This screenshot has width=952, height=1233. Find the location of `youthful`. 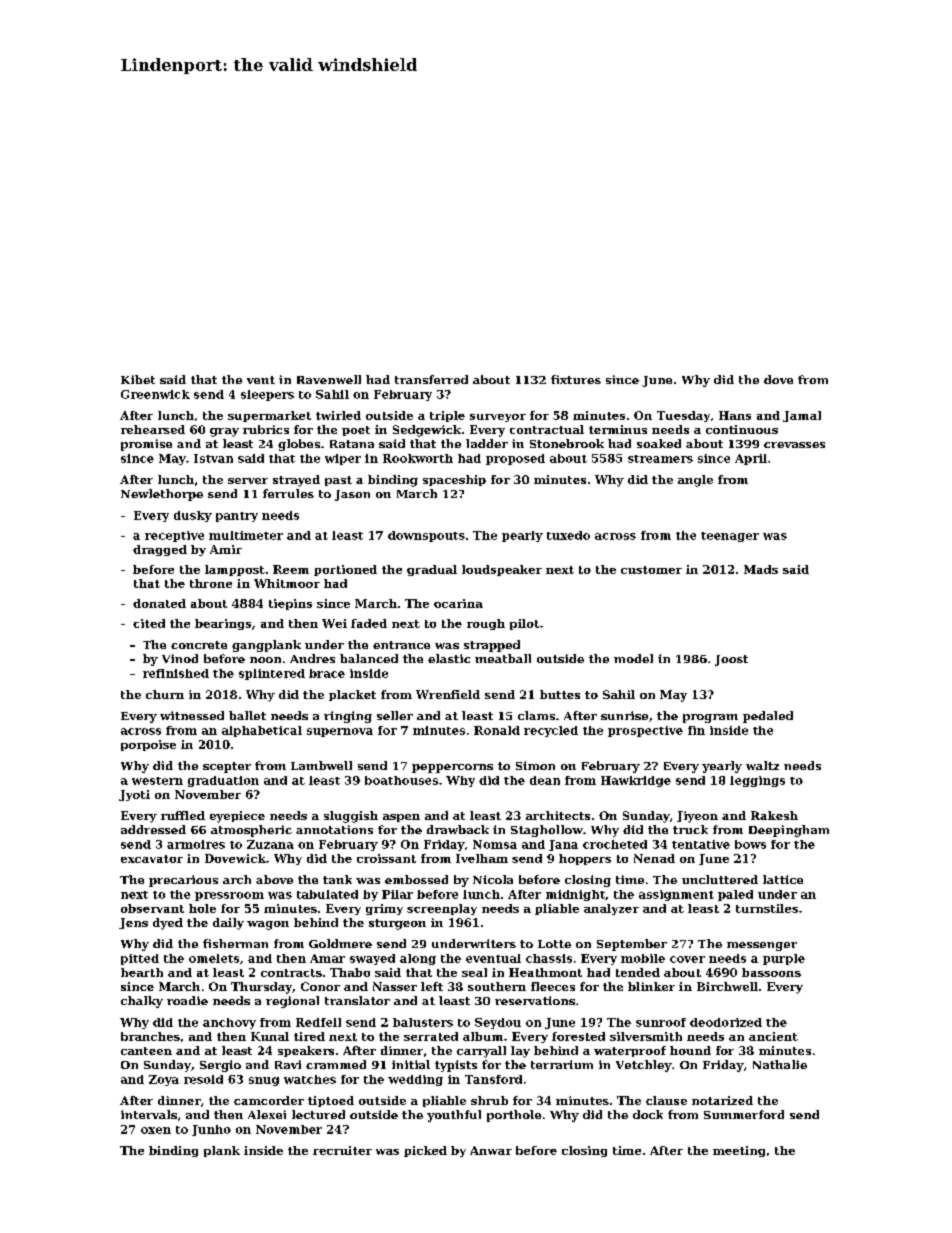

youthful is located at coordinates (454, 1116).
